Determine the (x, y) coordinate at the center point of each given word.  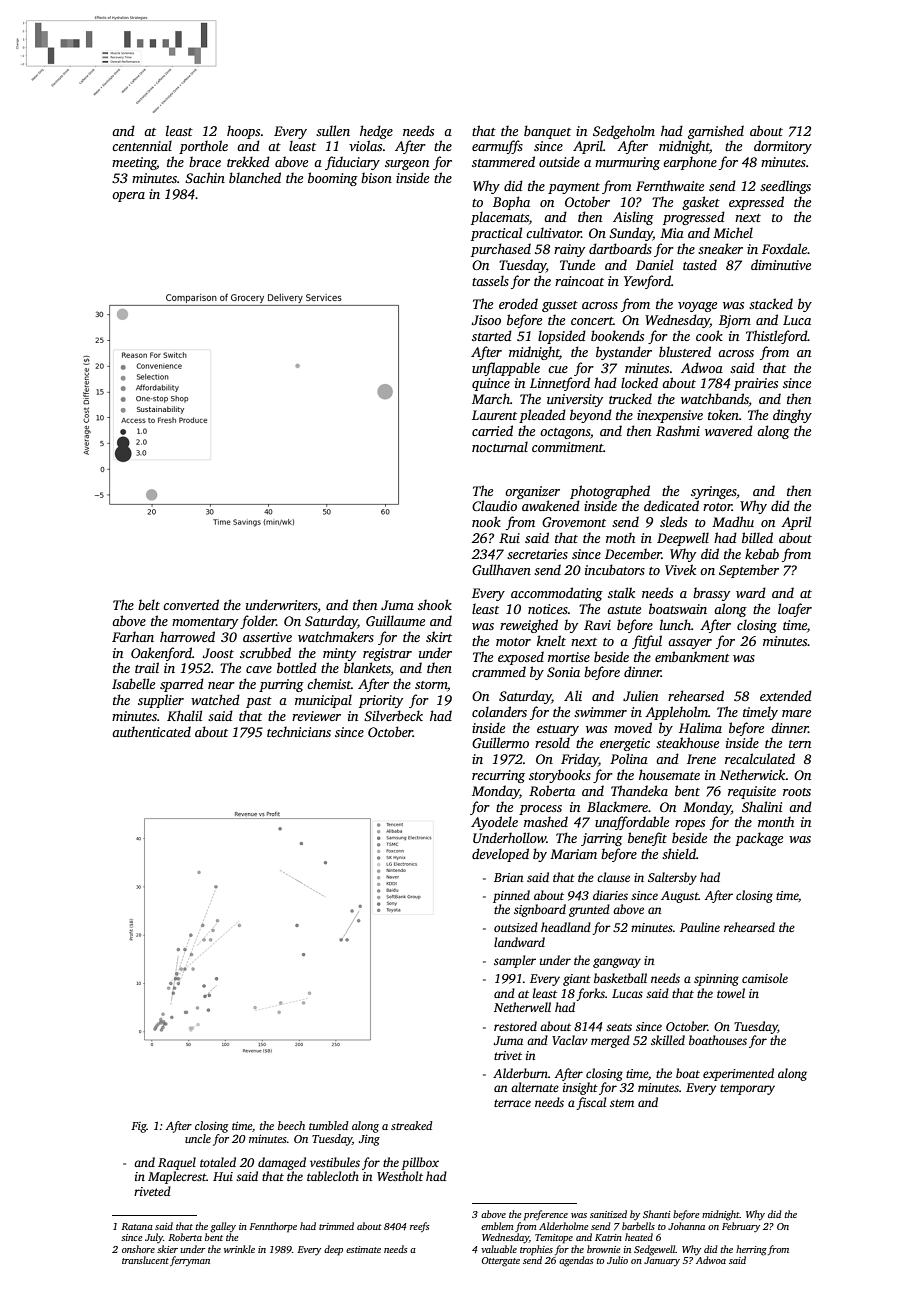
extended (786, 695)
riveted (152, 1191)
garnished (716, 132)
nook (486, 521)
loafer (795, 610)
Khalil (184, 715)
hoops (243, 132)
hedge (376, 132)
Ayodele (494, 823)
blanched (255, 177)
